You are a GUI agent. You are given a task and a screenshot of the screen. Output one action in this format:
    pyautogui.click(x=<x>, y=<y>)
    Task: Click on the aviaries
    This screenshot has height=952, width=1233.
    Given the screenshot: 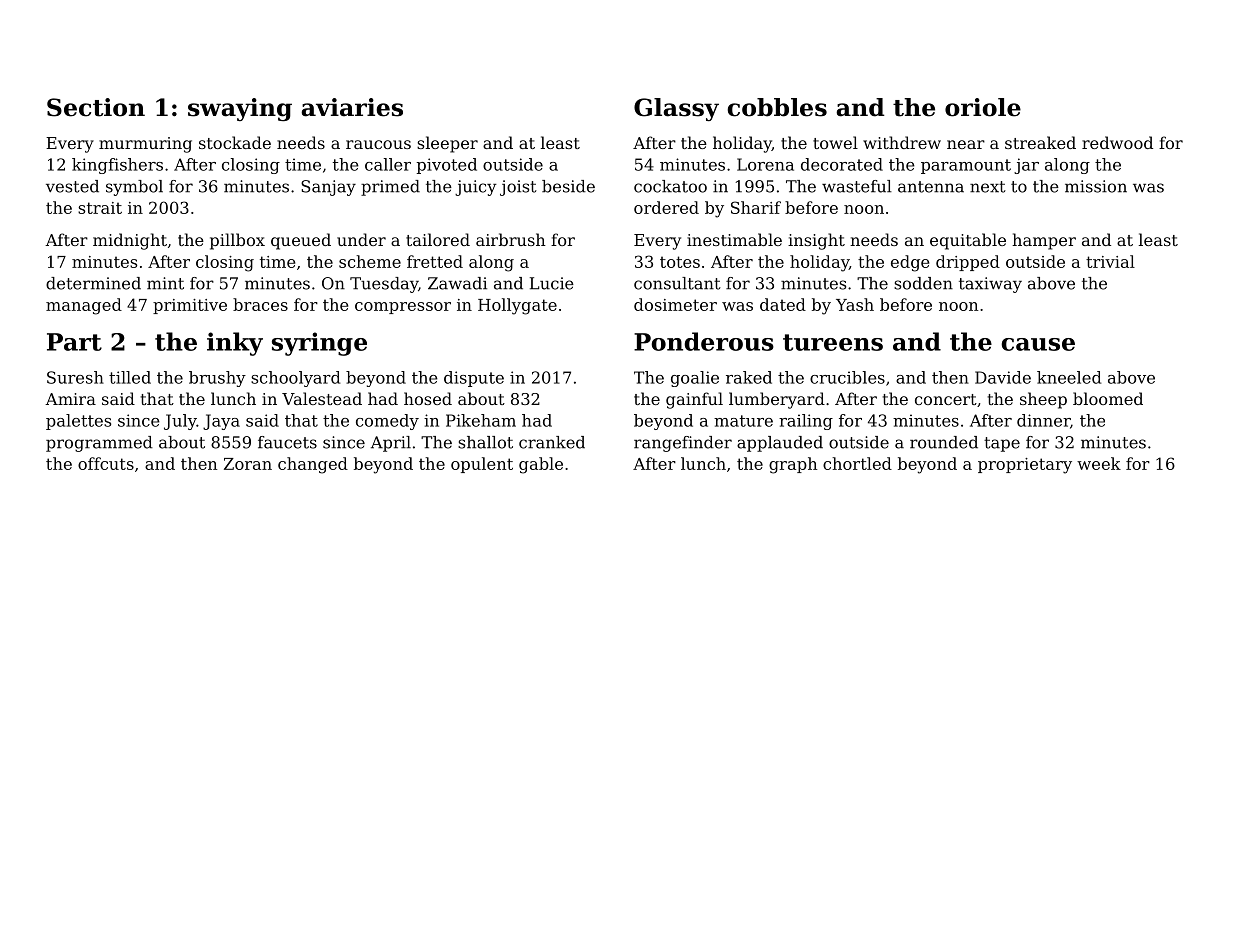 What is the action you would take?
    pyautogui.click(x=352, y=107)
